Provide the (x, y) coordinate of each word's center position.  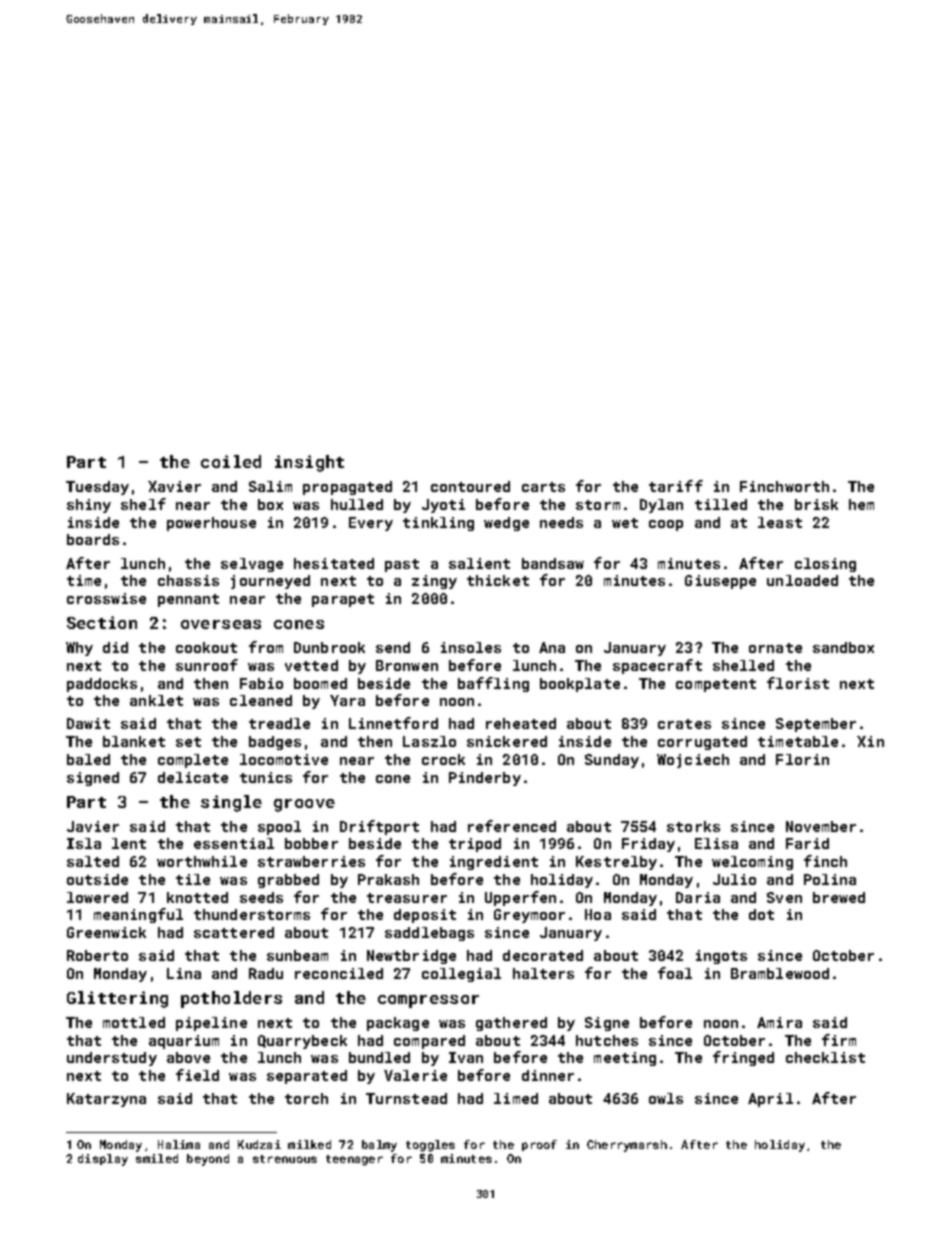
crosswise (106, 598)
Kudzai (259, 1144)
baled (88, 759)
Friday (648, 845)
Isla (84, 843)
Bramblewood (780, 973)
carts (543, 487)
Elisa (716, 843)
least (780, 522)
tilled (721, 504)
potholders (231, 999)
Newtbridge (411, 957)
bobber (311, 843)
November (821, 826)
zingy (434, 582)
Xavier (174, 486)
